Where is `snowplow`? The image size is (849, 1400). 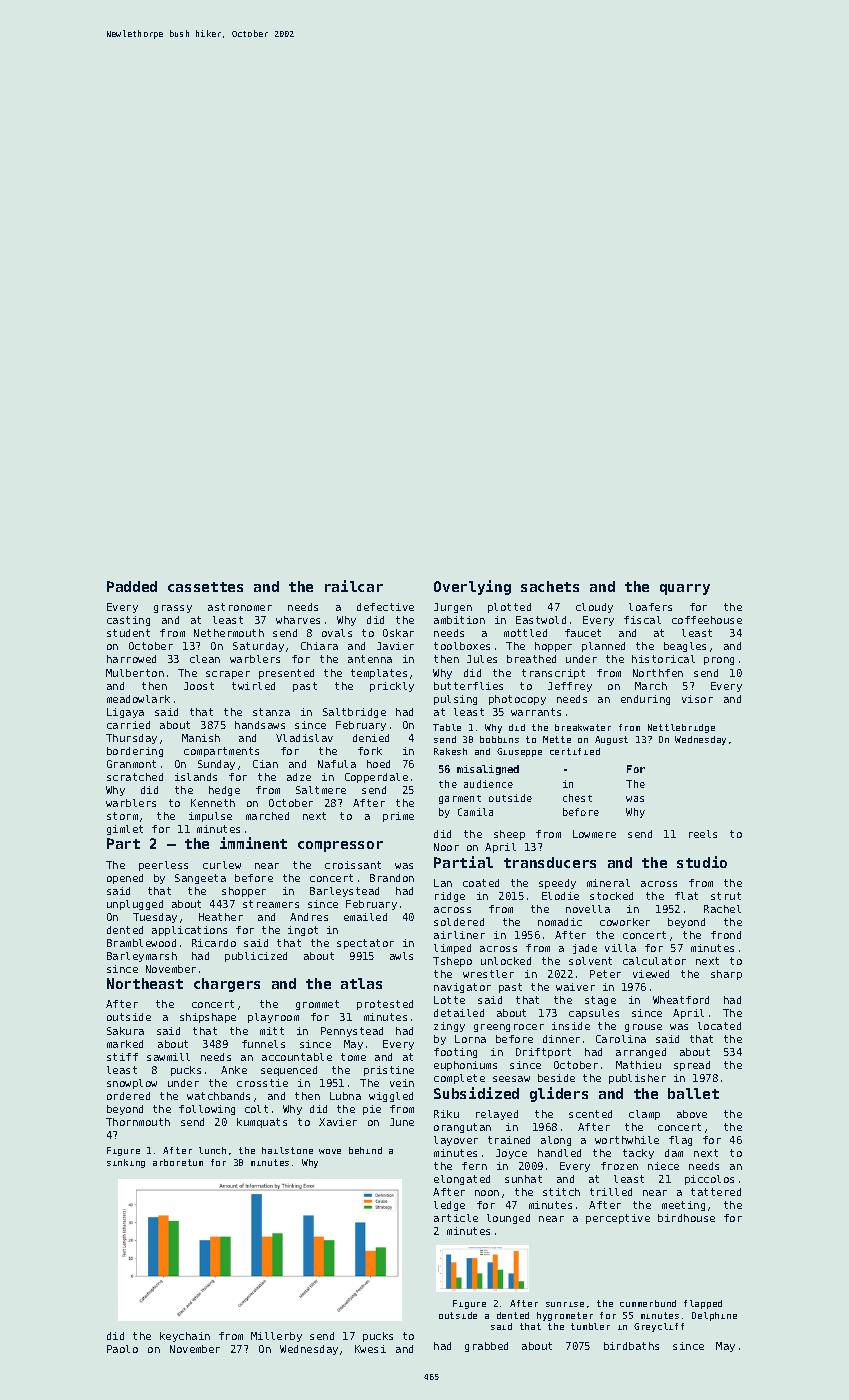 snowplow is located at coordinates (132, 1084).
